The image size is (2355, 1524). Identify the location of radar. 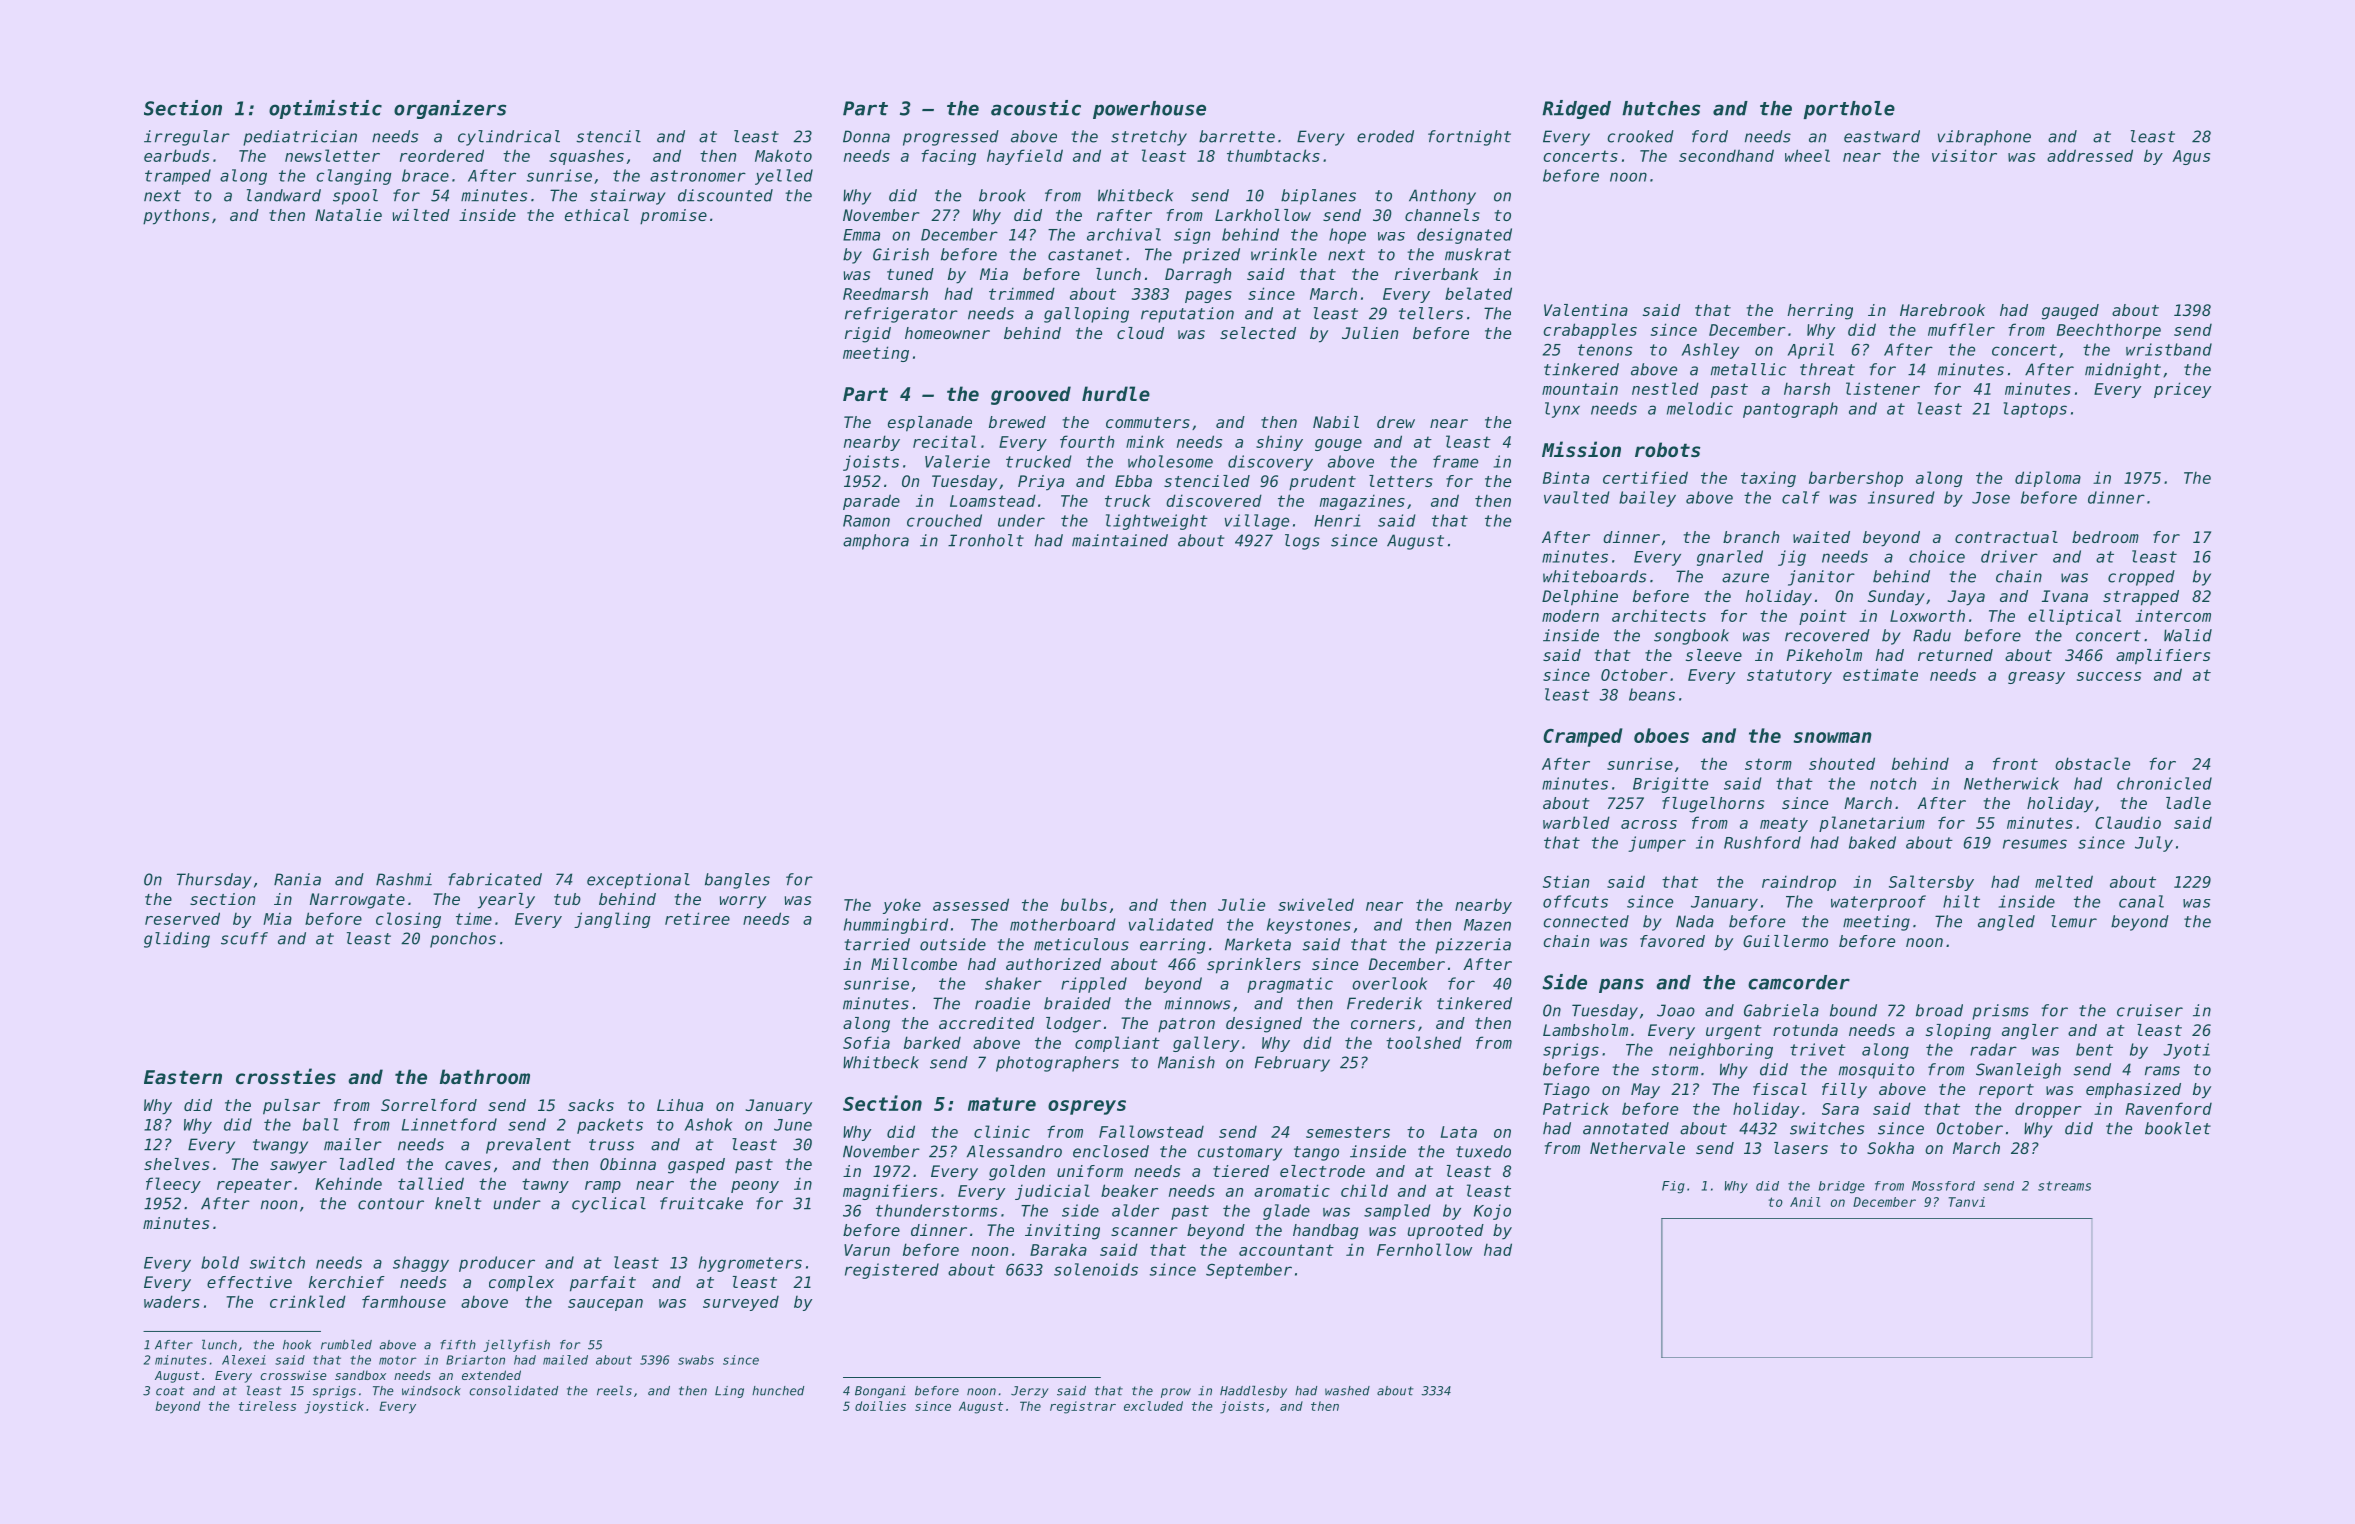
(1993, 1049).
